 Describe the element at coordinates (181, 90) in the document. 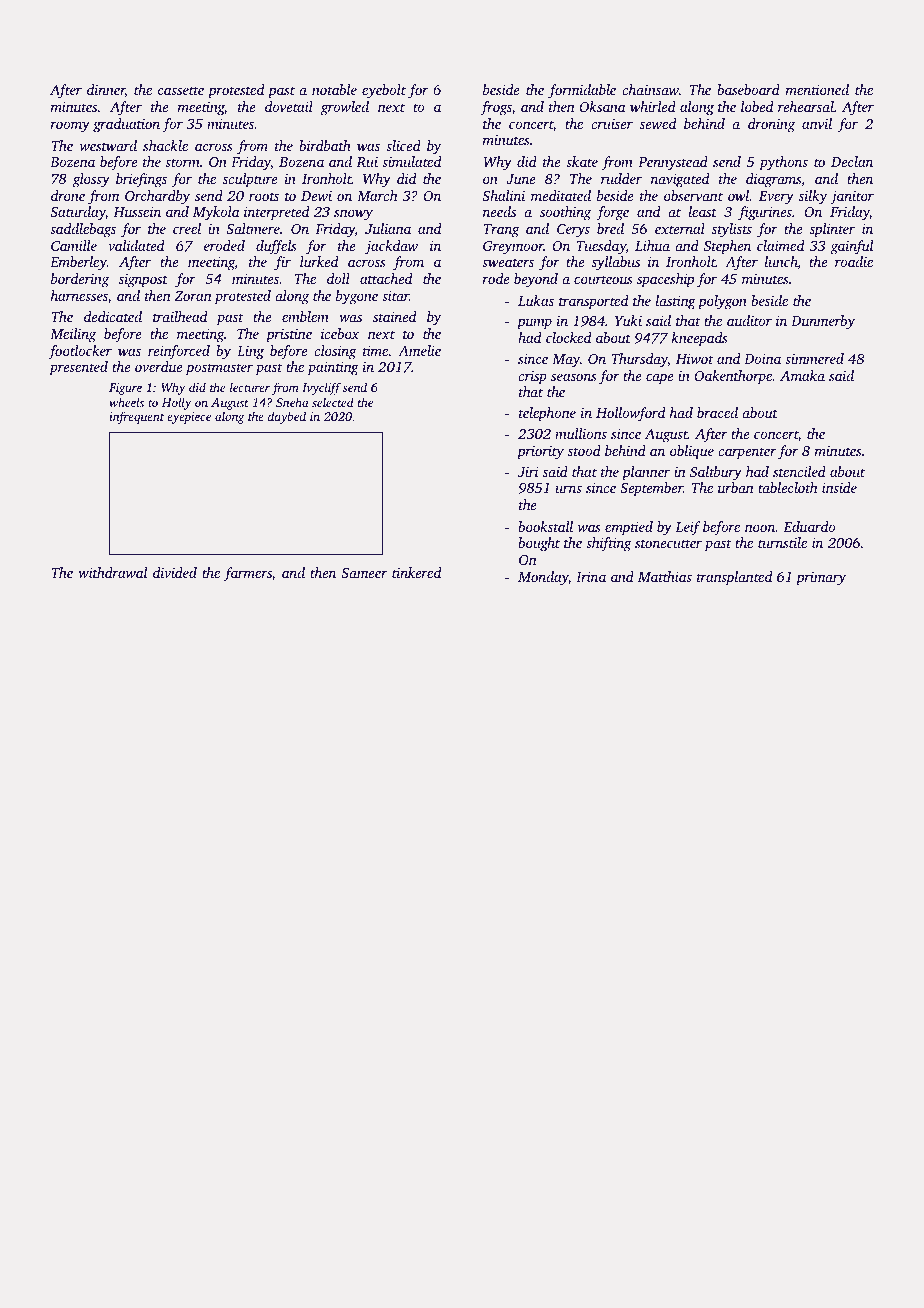

I see `cassette` at that location.
